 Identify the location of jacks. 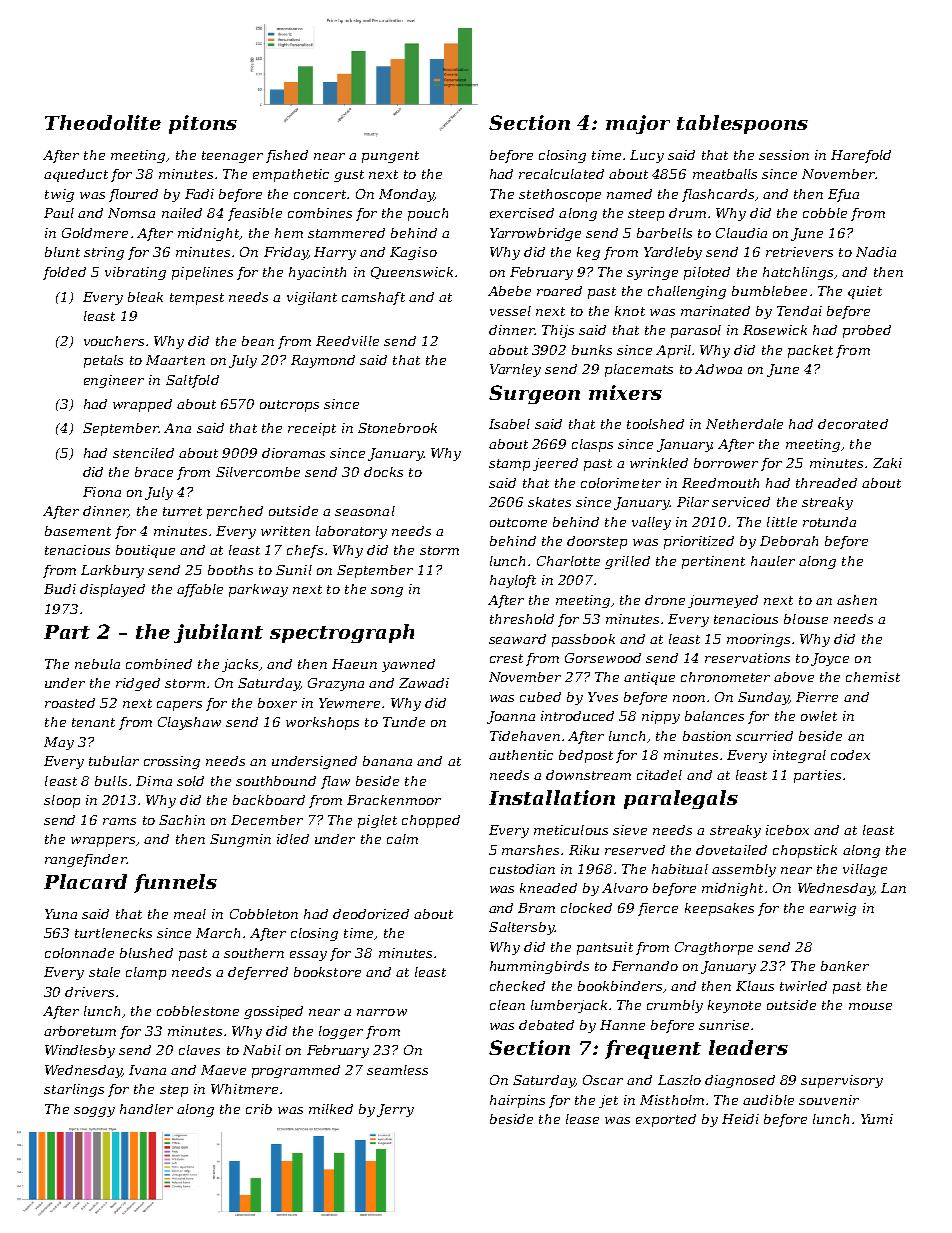
(240, 665).
